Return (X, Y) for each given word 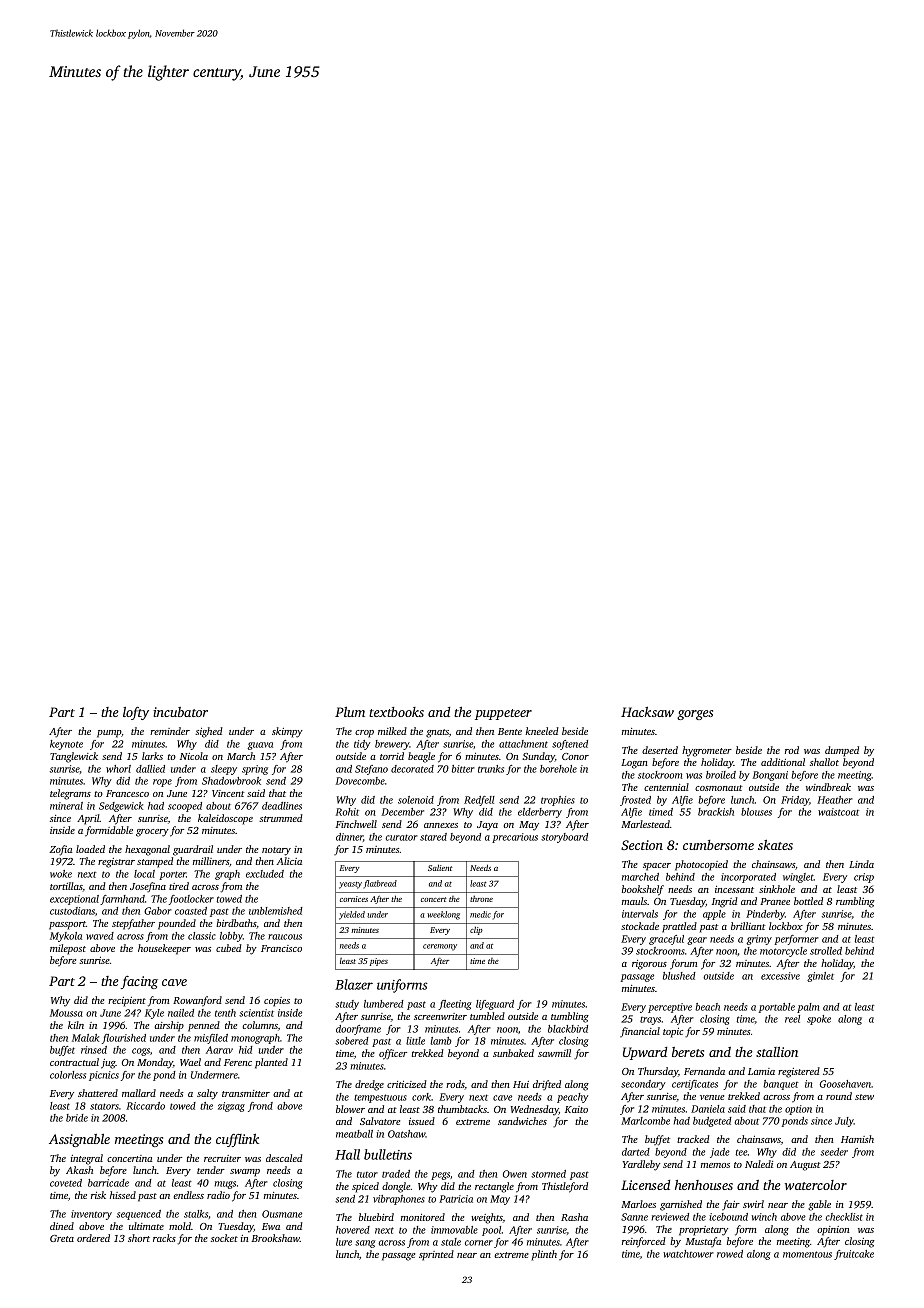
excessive (780, 976)
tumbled (487, 1016)
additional (783, 762)
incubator (180, 712)
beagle (421, 757)
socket (224, 1238)
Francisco (281, 948)
